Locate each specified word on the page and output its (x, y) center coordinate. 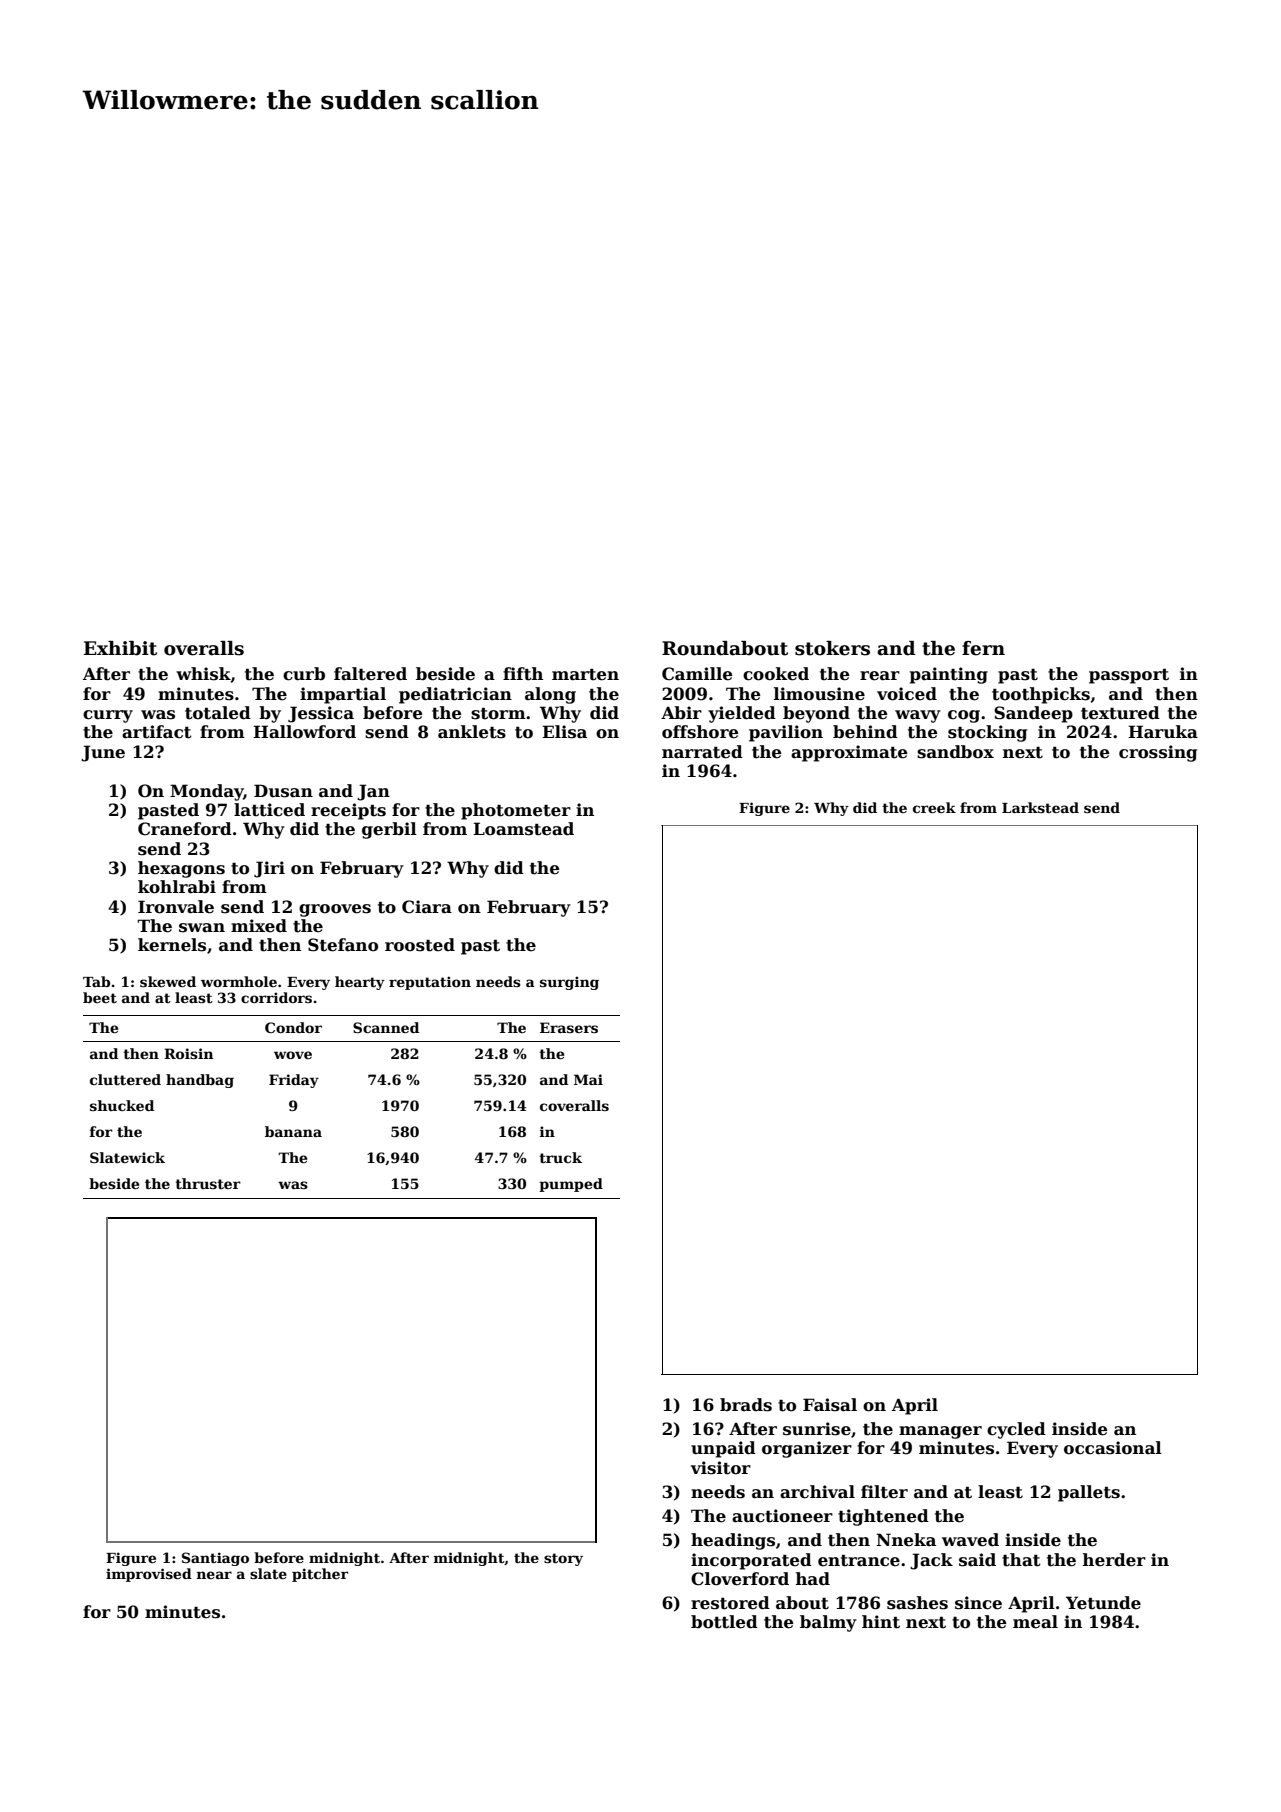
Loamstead (523, 829)
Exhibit (120, 648)
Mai (588, 1079)
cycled (1016, 1430)
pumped (571, 1185)
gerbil (389, 830)
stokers (832, 648)
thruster (208, 1183)
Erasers (569, 1027)
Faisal (830, 1405)
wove (293, 1055)
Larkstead (1040, 807)
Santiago (215, 1559)
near (214, 1575)
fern (983, 648)
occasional (1113, 1448)
